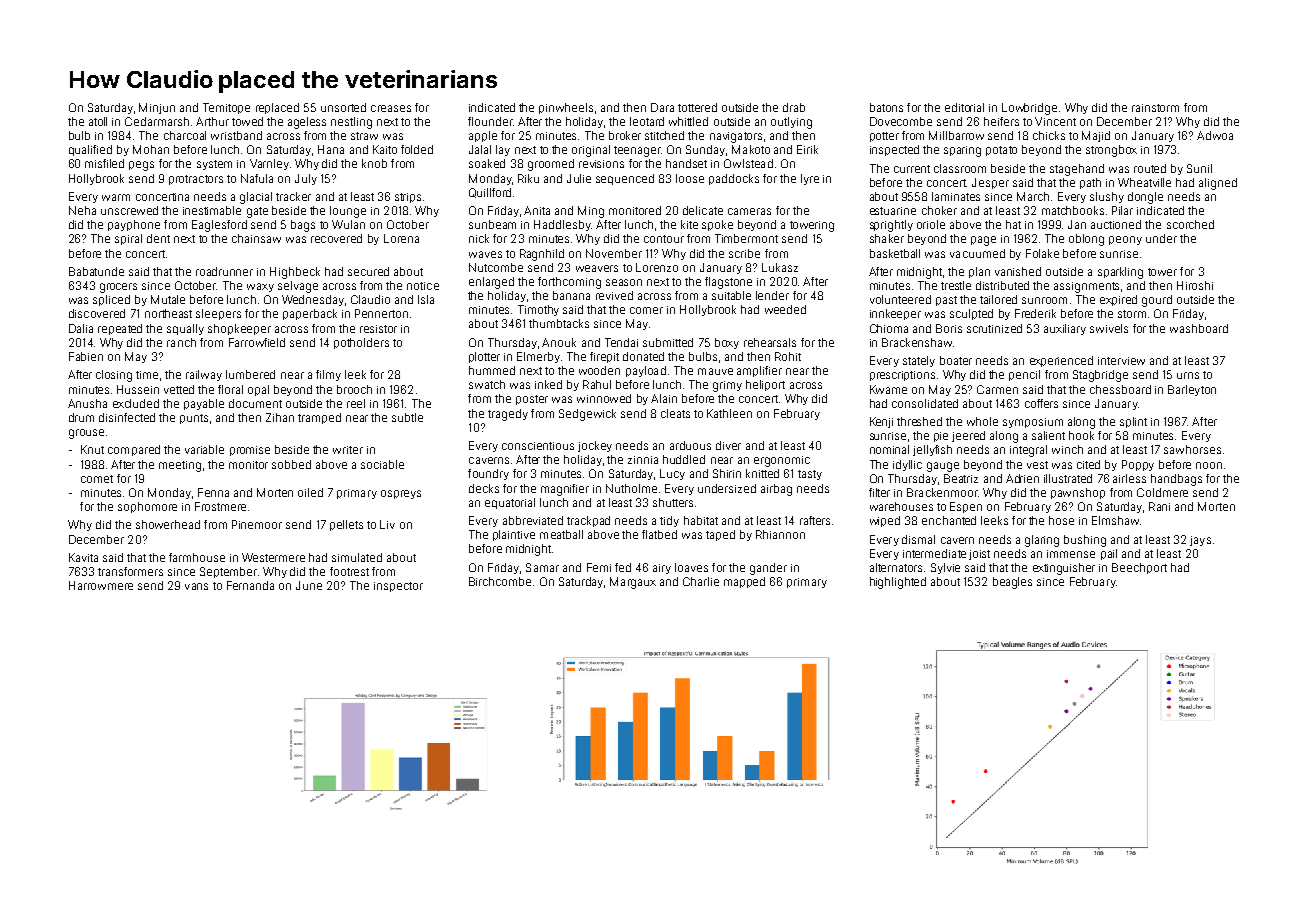  Describe the element at coordinates (247, 121) in the screenshot. I see `towed` at that location.
